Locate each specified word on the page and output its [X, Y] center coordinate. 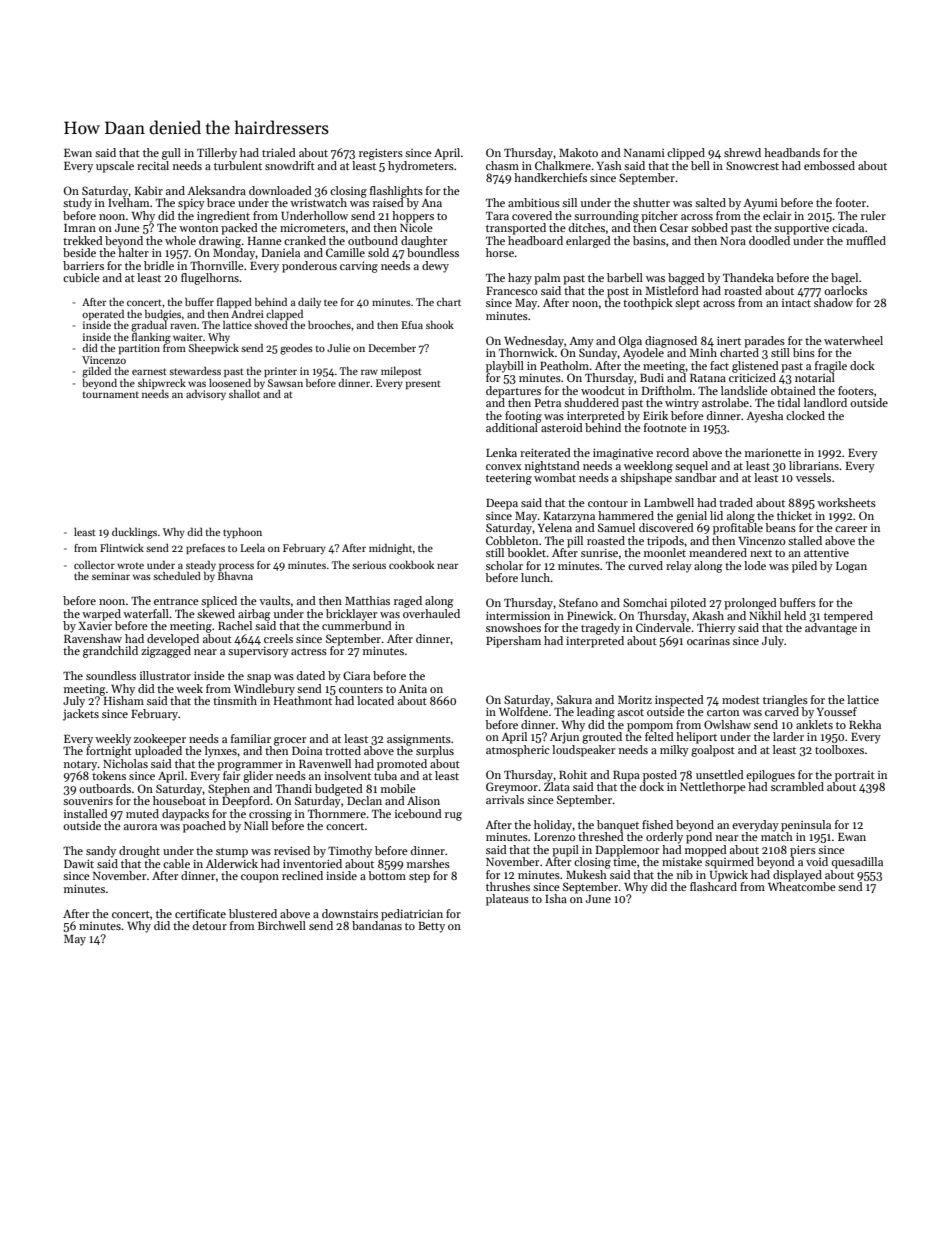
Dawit [79, 863]
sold [378, 252]
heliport [696, 738]
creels [278, 638]
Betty [431, 927]
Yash [609, 165]
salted [710, 202]
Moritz [635, 700]
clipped [686, 154]
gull [171, 154]
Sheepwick [214, 349]
